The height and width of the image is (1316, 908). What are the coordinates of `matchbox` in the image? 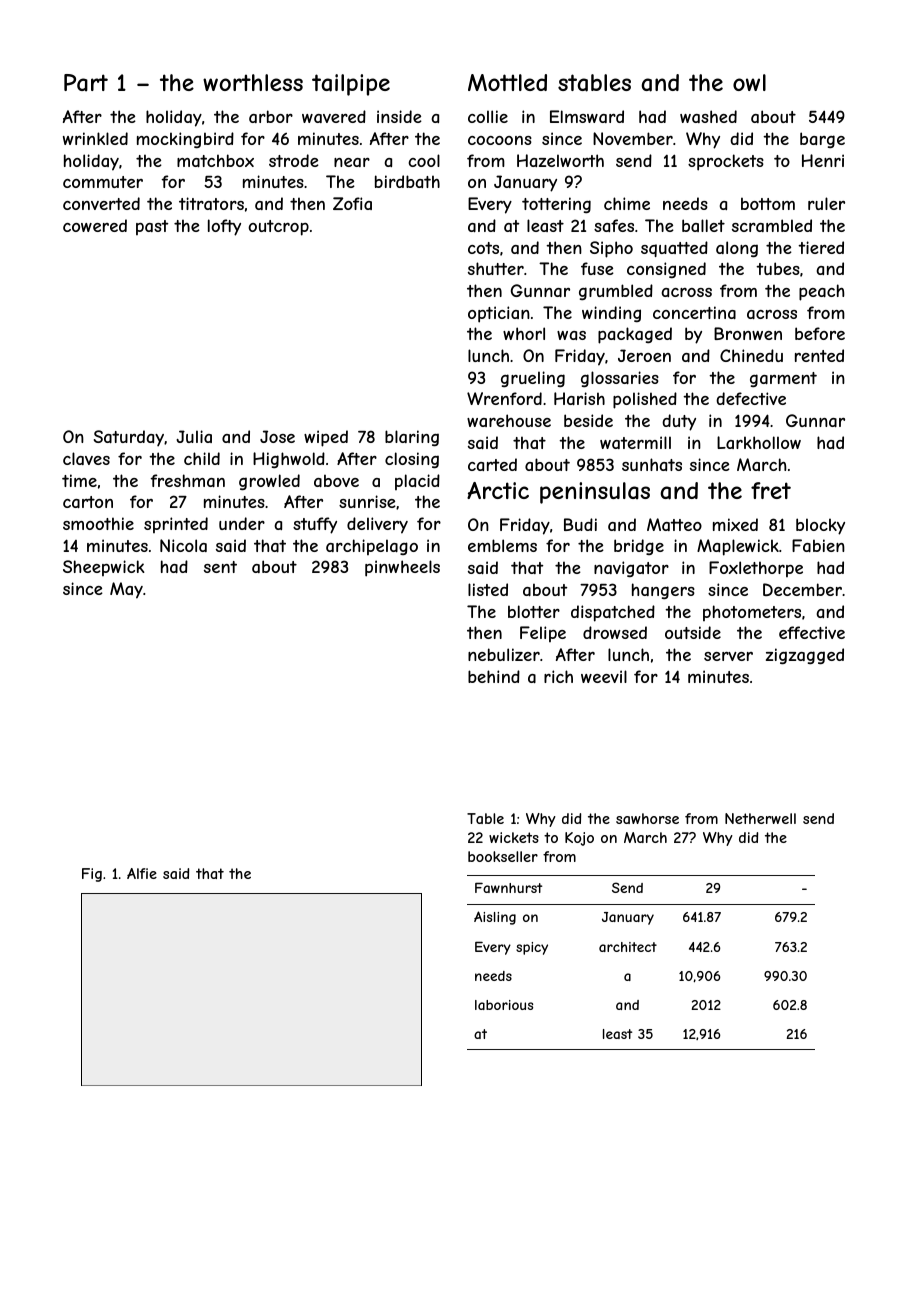 It's located at (215, 160).
